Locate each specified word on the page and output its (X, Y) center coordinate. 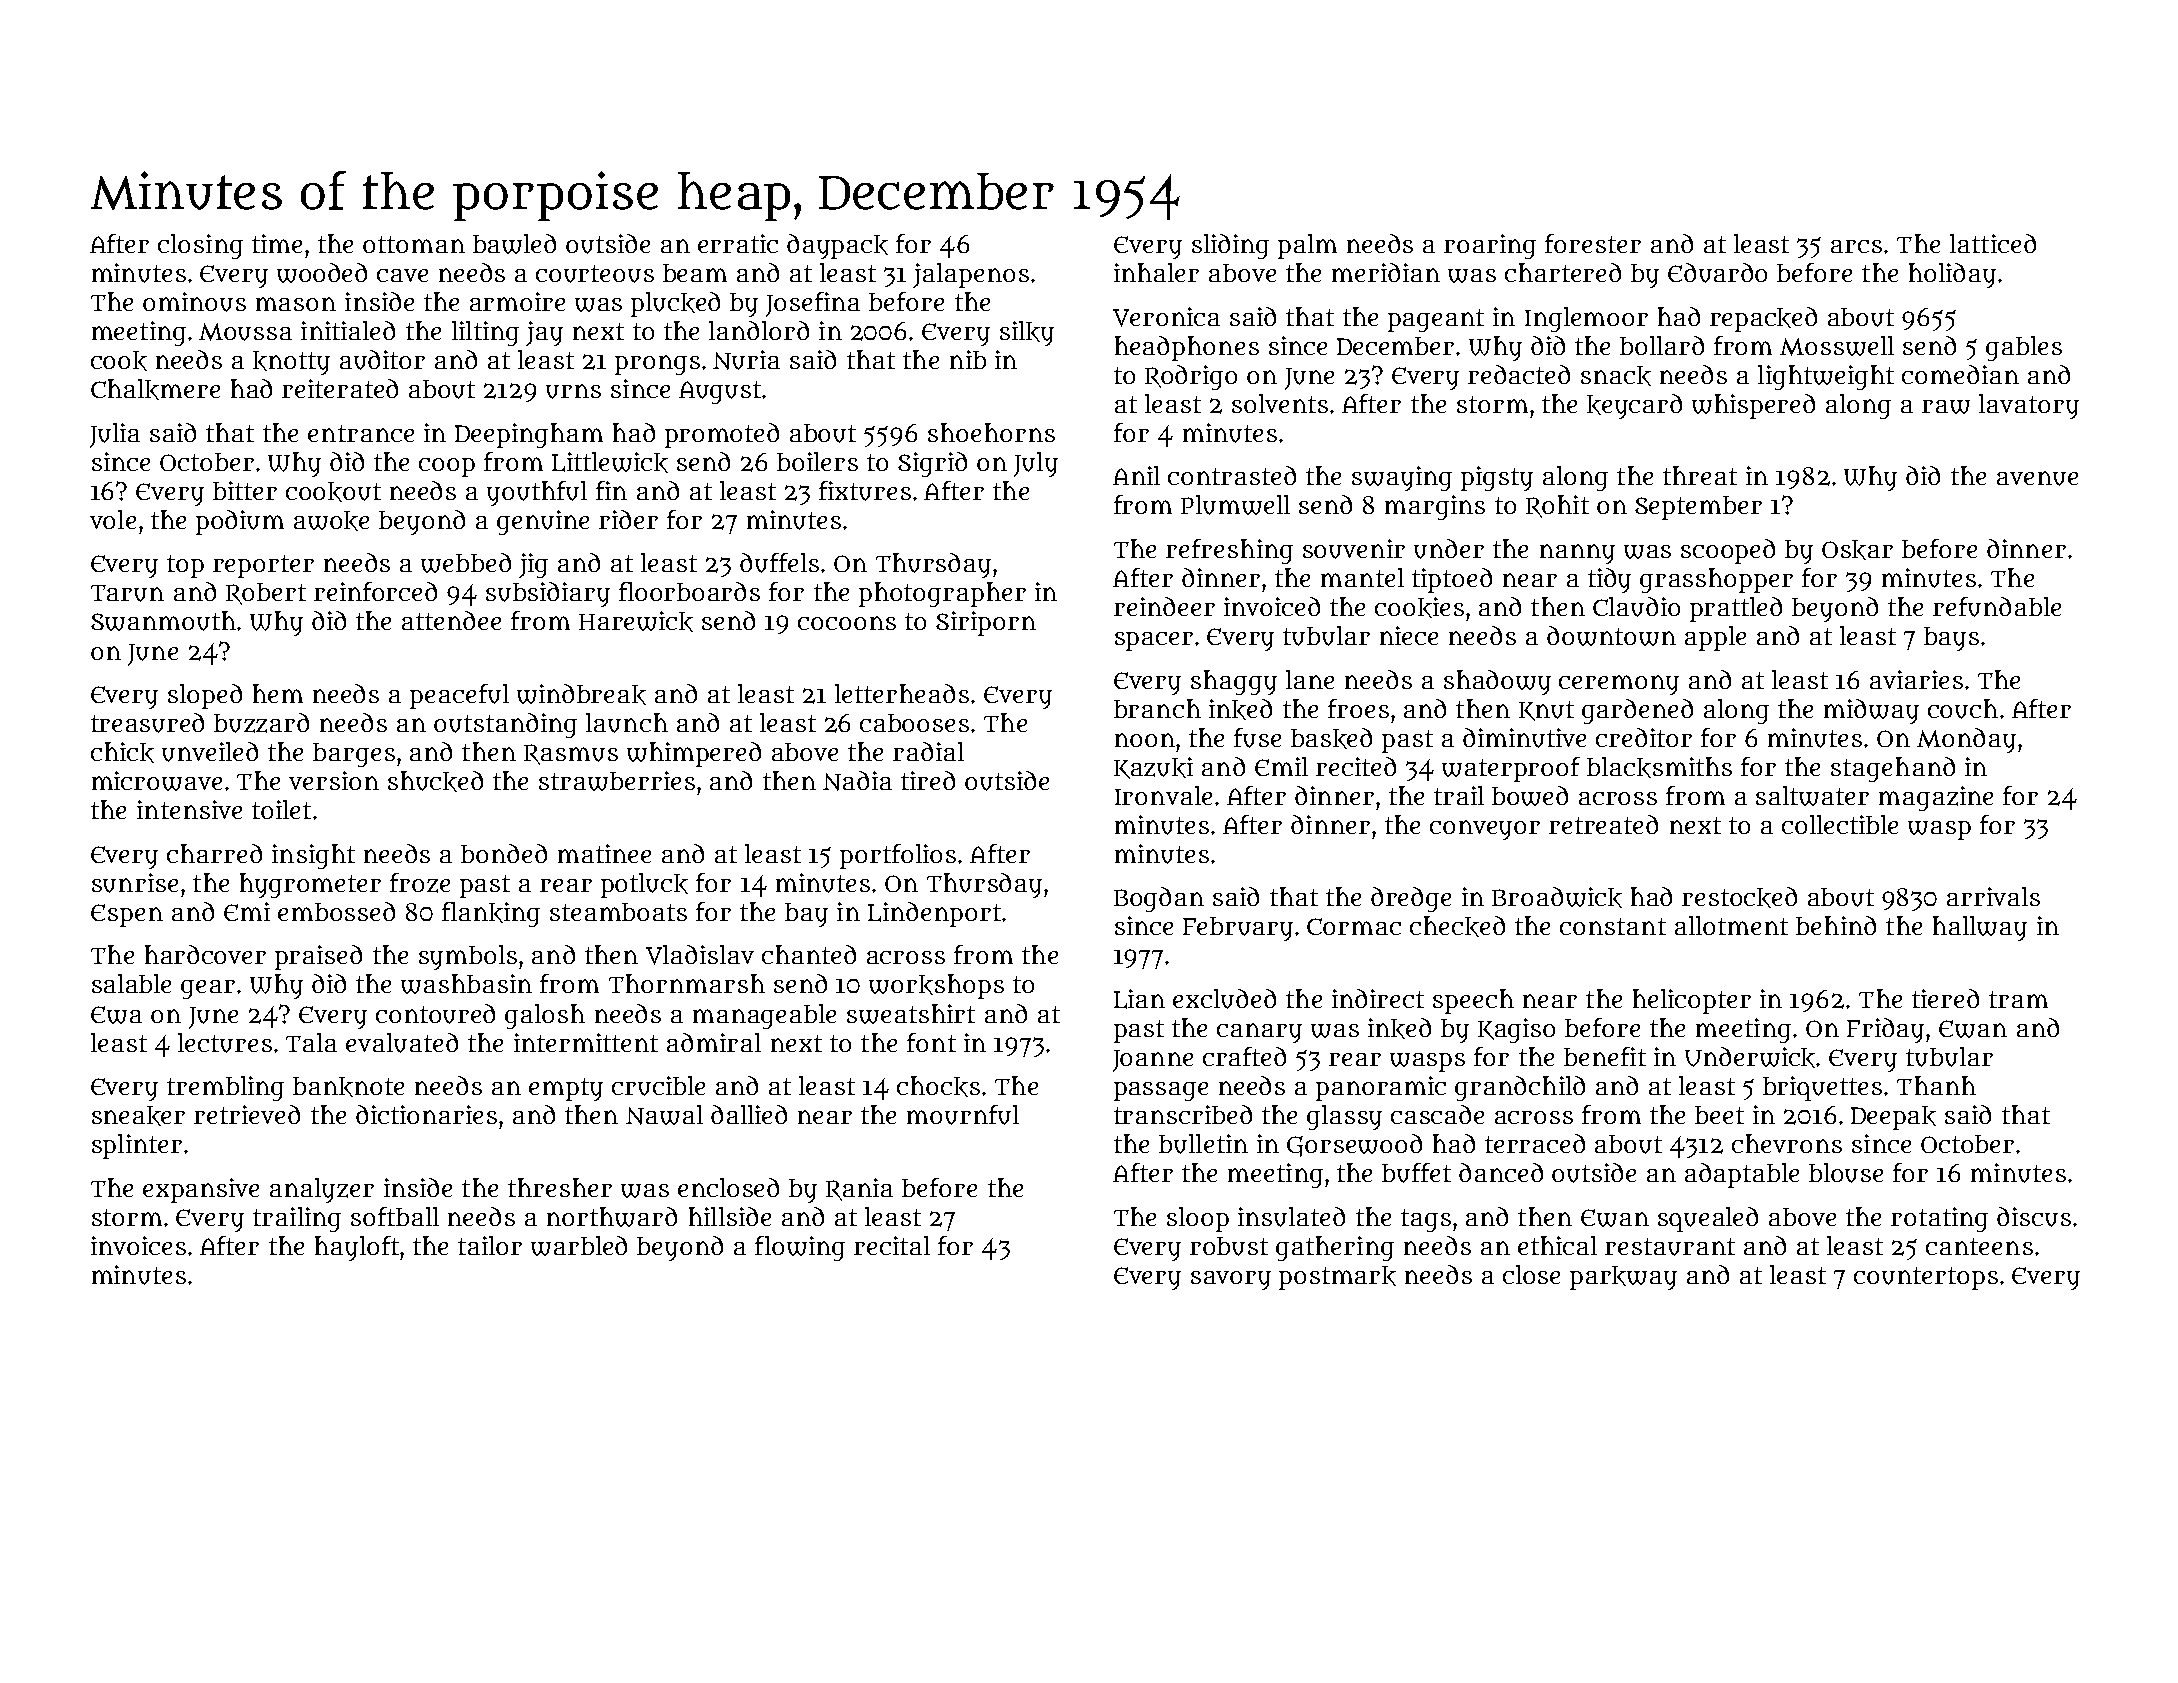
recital (892, 1245)
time (277, 243)
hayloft (357, 1248)
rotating (1939, 1219)
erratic (738, 243)
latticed (1993, 243)
